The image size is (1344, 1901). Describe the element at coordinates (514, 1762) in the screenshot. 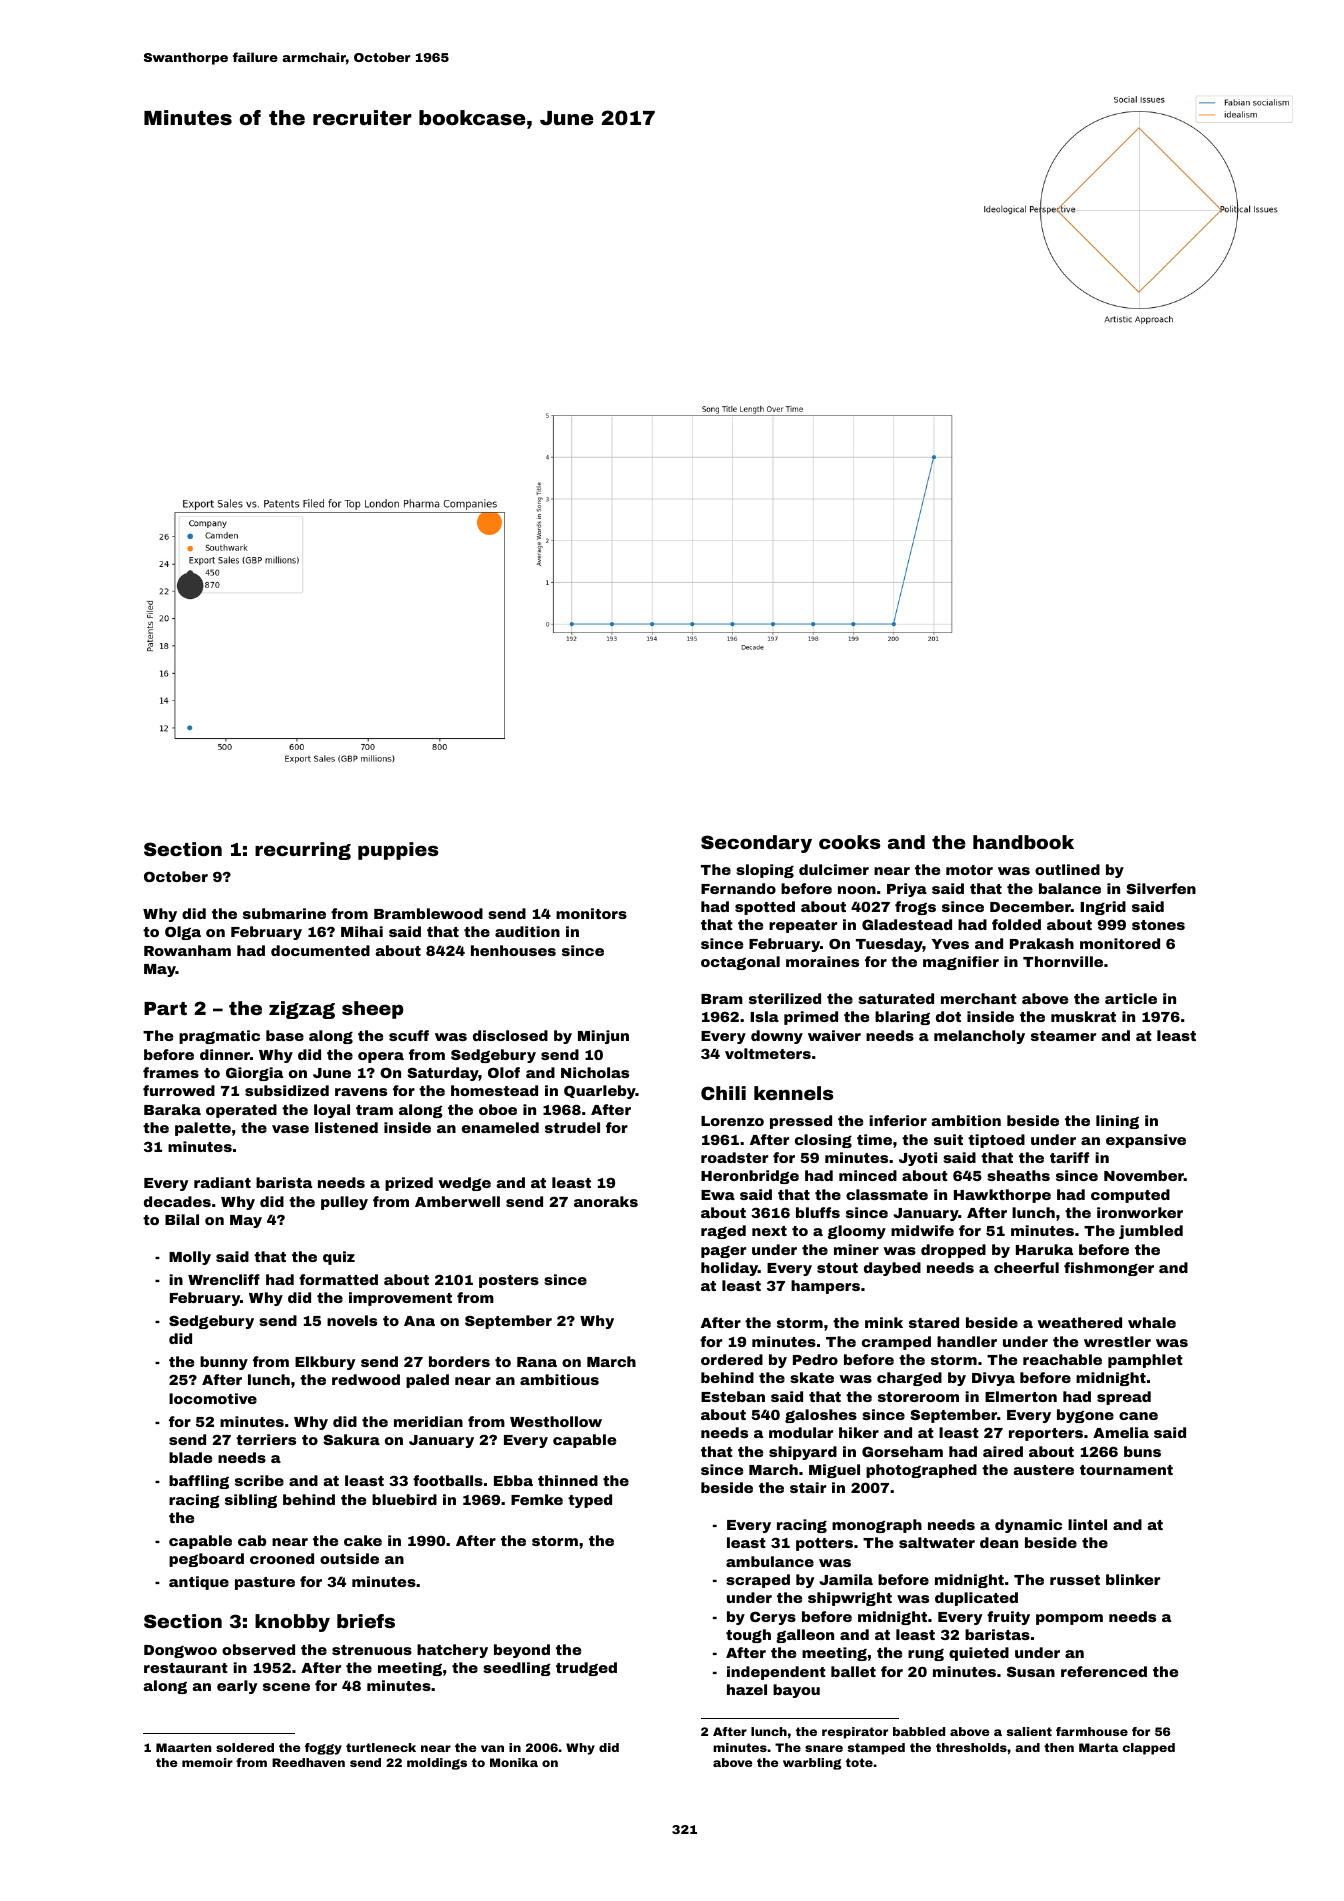

I see `Monika` at that location.
